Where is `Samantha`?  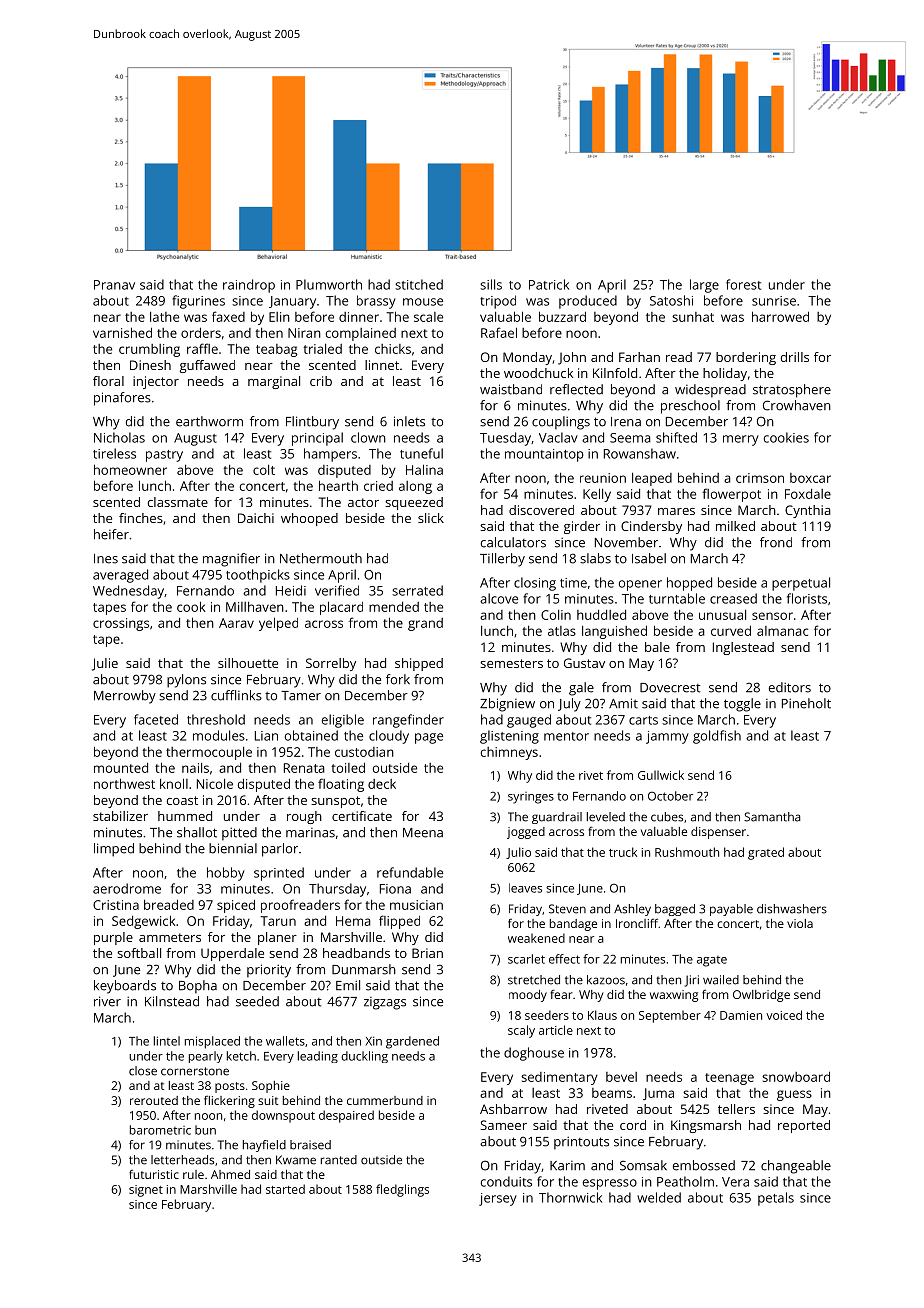 Samantha is located at coordinates (772, 817).
